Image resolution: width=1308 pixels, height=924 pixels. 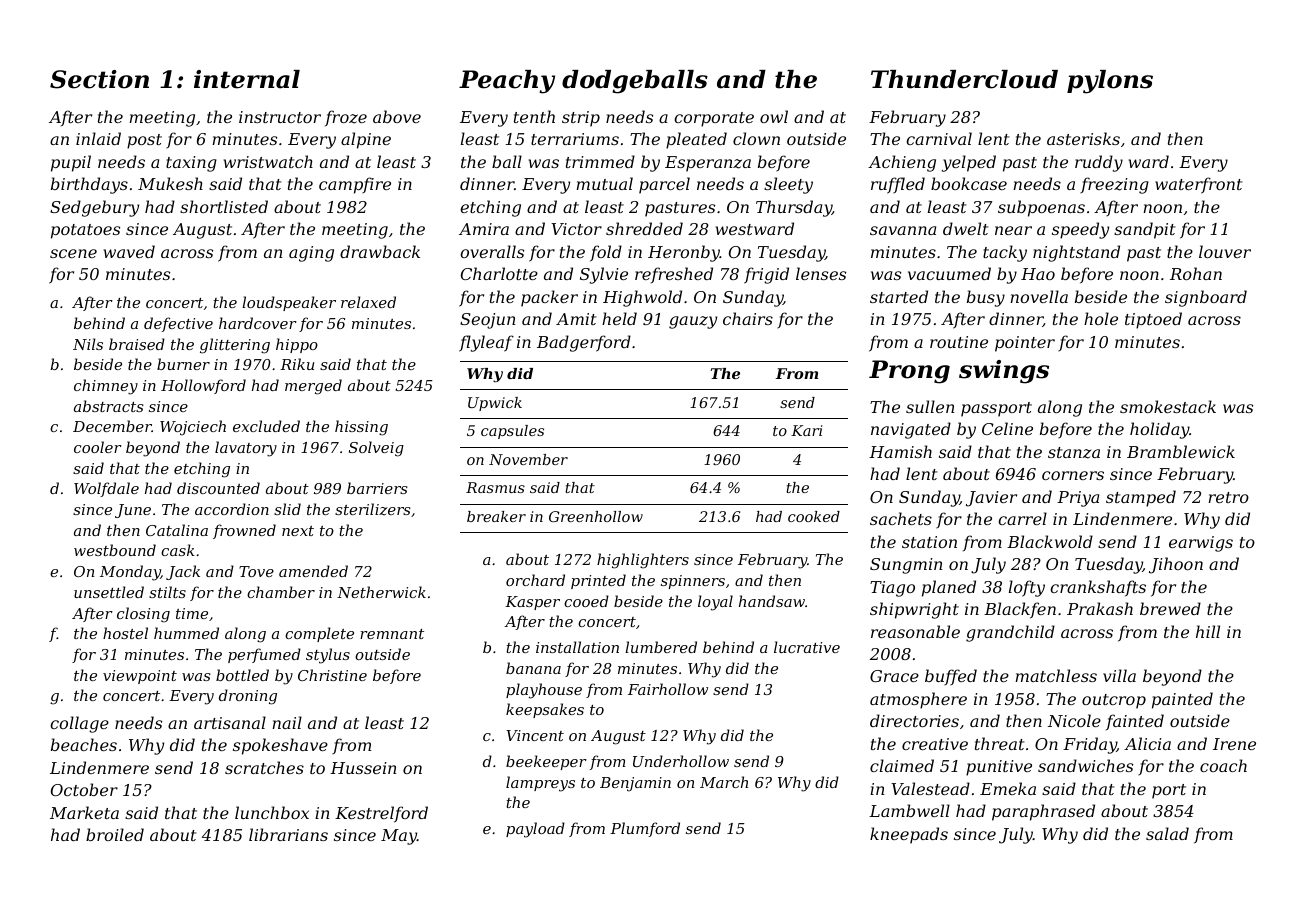 What do you see at coordinates (71, 163) in the screenshot?
I see `pupil` at bounding box center [71, 163].
